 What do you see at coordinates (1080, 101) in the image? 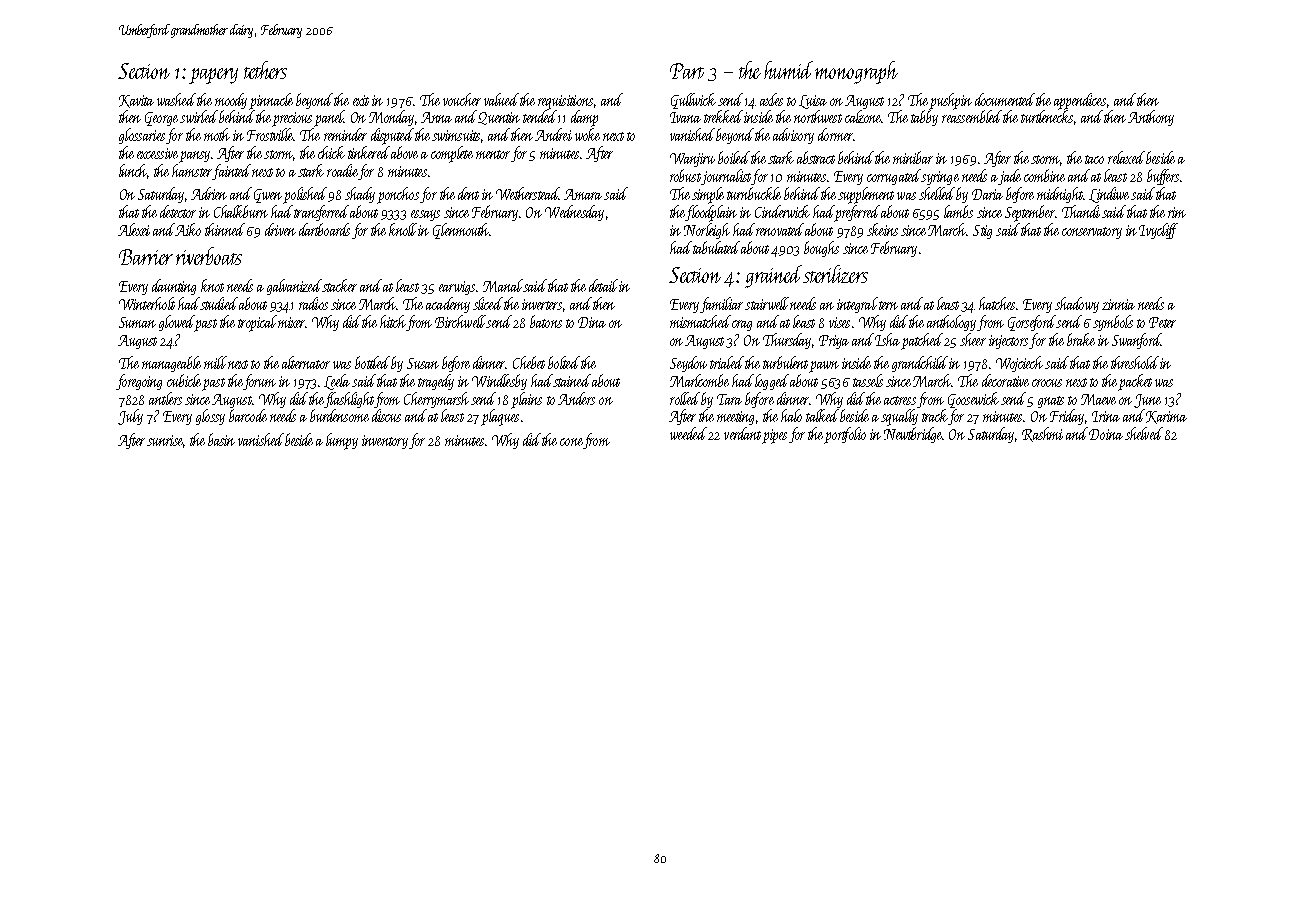
I see `appendices` at bounding box center [1080, 101].
